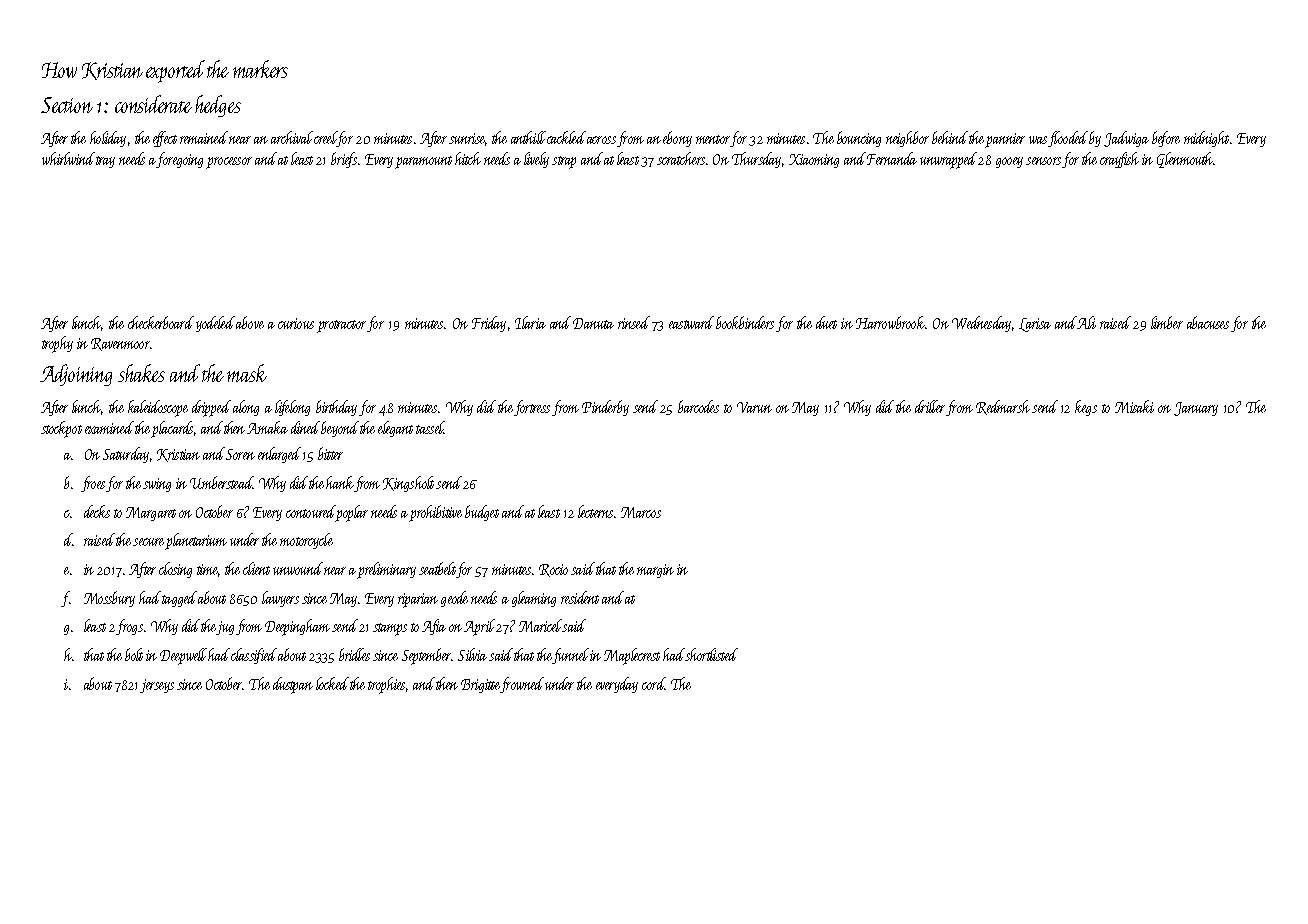  Describe the element at coordinates (566, 137) in the screenshot. I see `cackled` at that location.
